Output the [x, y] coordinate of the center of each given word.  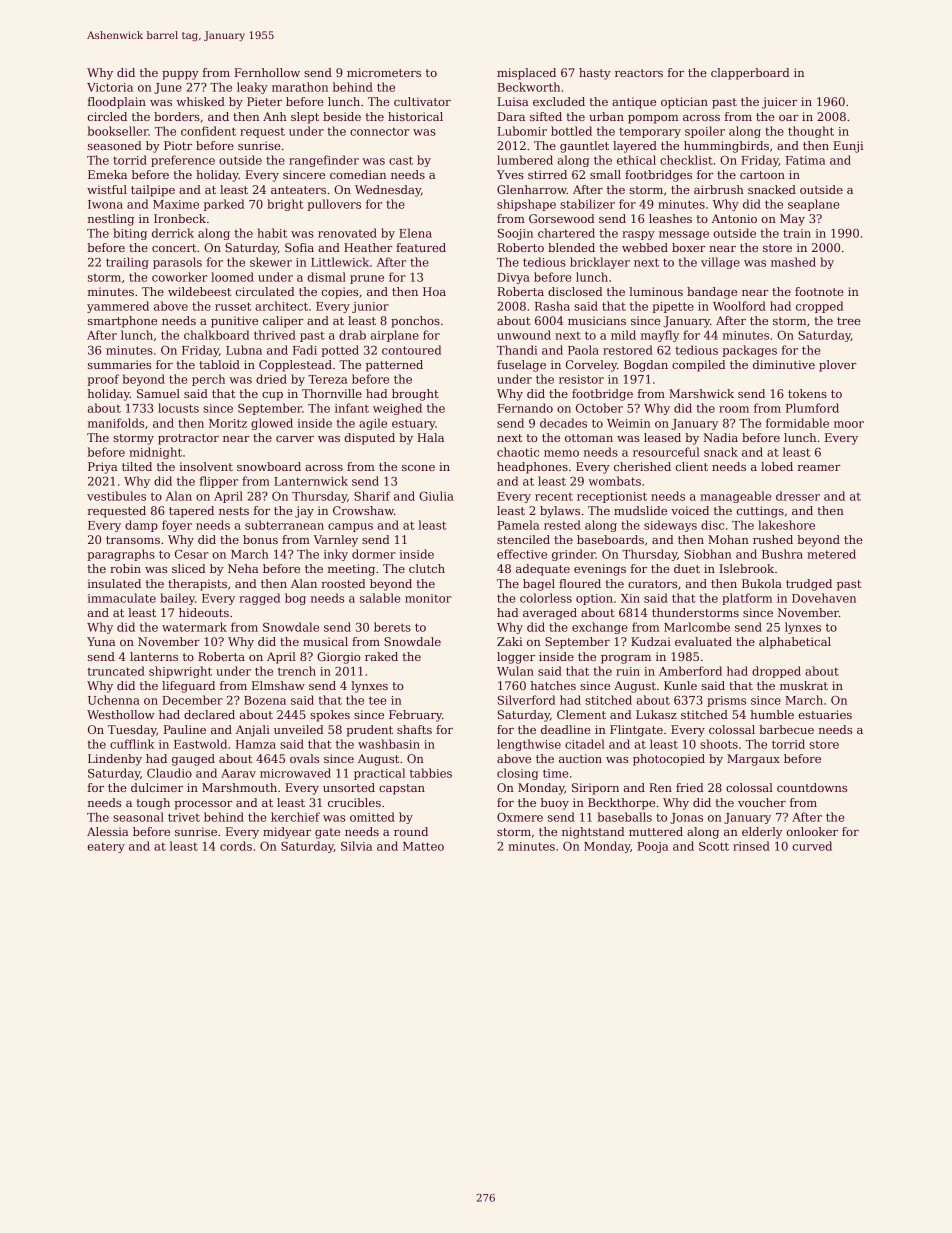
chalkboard [216, 335]
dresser [798, 496]
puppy [180, 75]
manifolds [116, 423]
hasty [595, 74]
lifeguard [188, 687]
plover [838, 366]
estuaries [825, 714]
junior [370, 307]
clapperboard [750, 74]
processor [203, 805]
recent [554, 497]
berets [392, 627]
